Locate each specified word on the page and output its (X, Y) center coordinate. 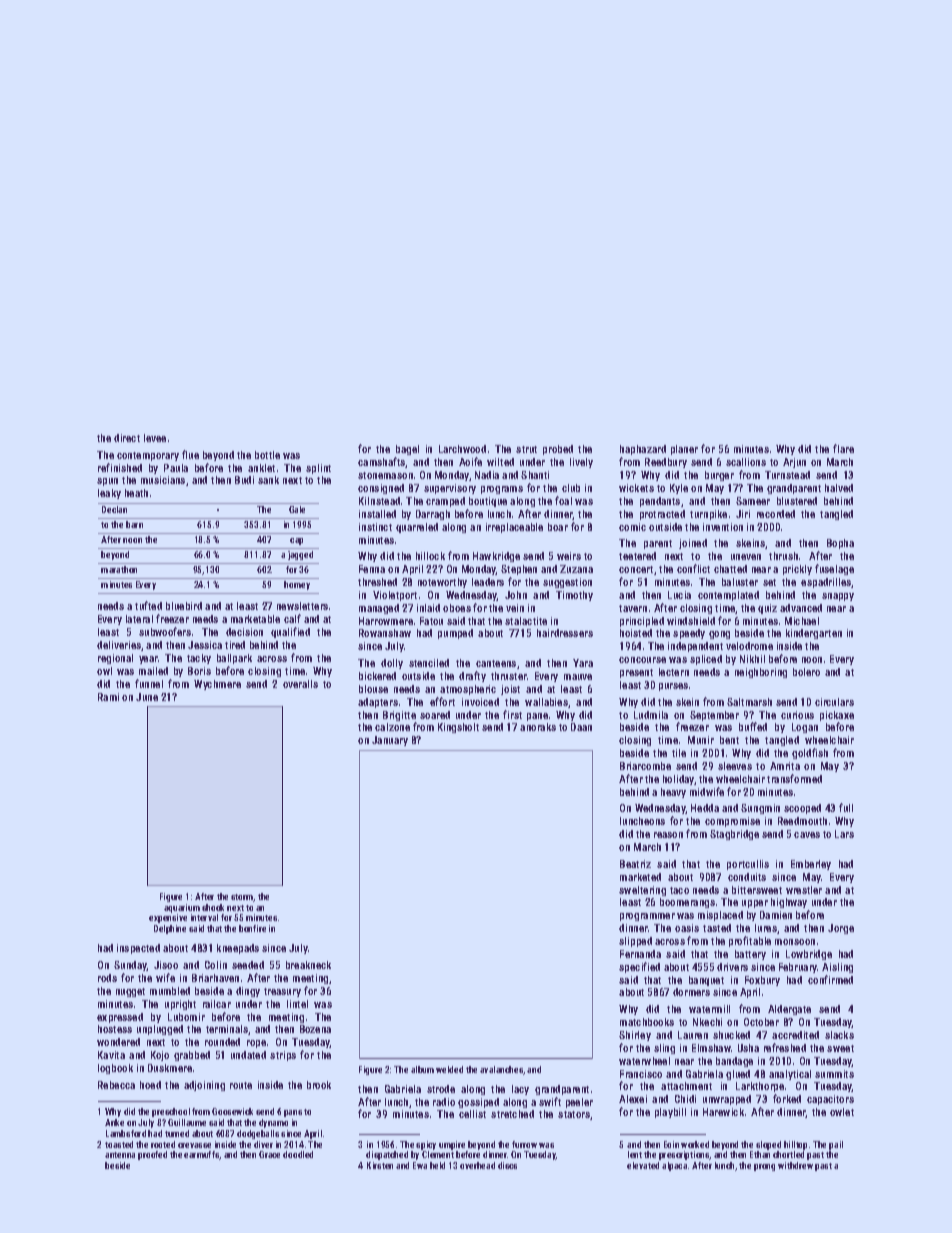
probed (558, 450)
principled (642, 622)
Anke (114, 1122)
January (390, 741)
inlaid (428, 608)
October (761, 1022)
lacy (520, 1090)
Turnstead (787, 475)
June (147, 697)
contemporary (148, 456)
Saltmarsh (749, 702)
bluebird (184, 606)
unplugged (160, 1030)
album (422, 1069)
